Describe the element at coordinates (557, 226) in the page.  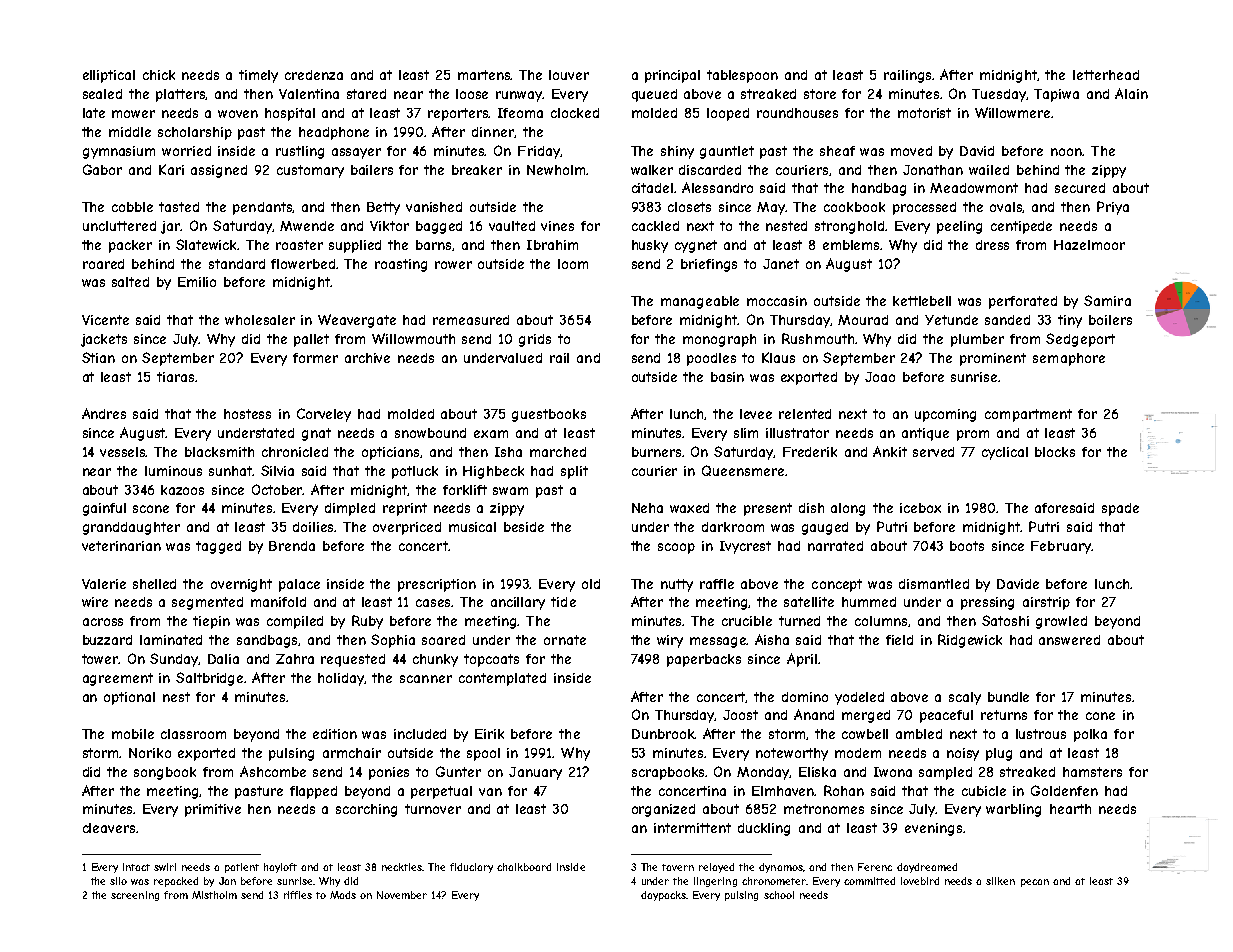
I see `vines` at that location.
